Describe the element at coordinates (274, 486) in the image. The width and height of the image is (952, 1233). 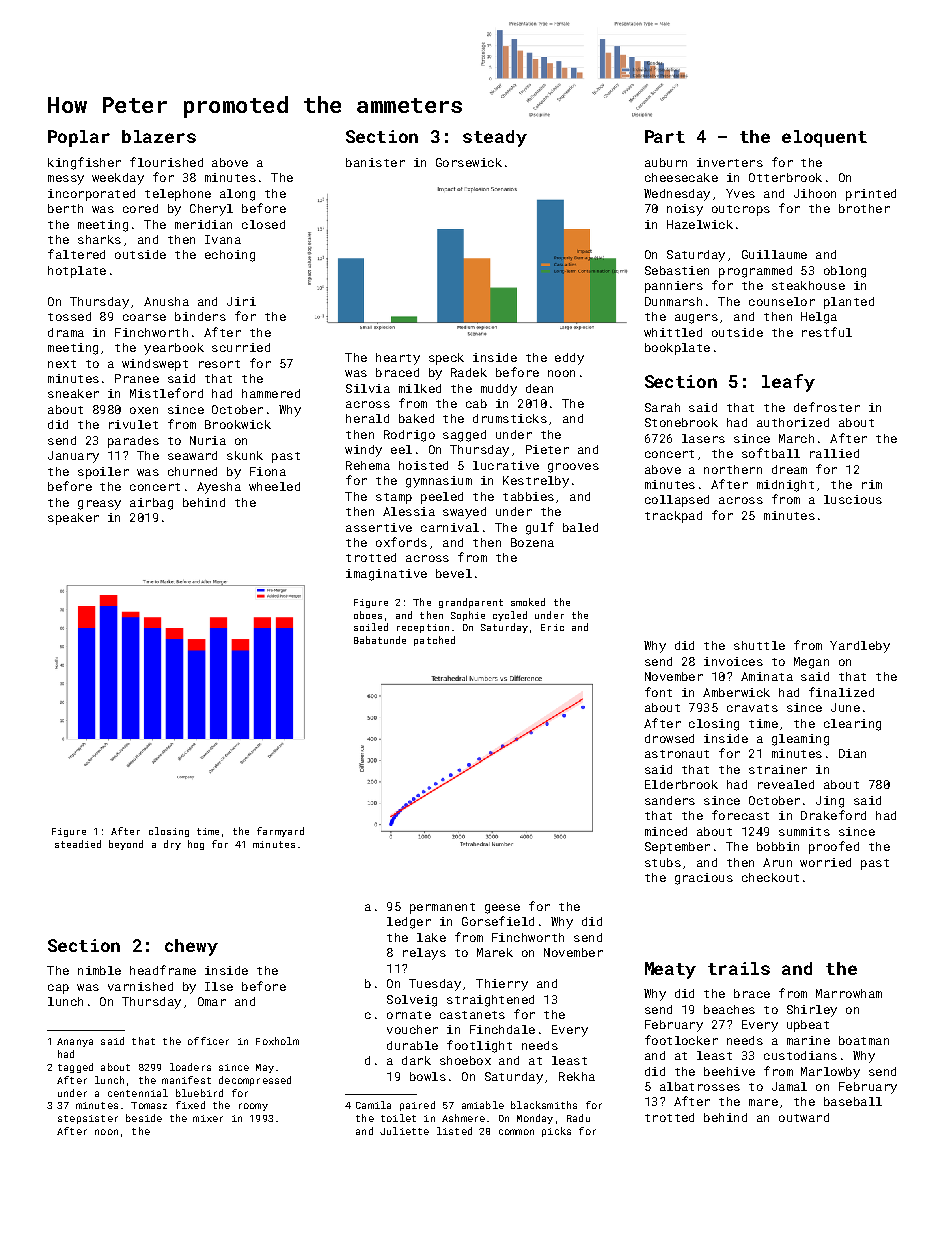
I see `wheeled` at that location.
